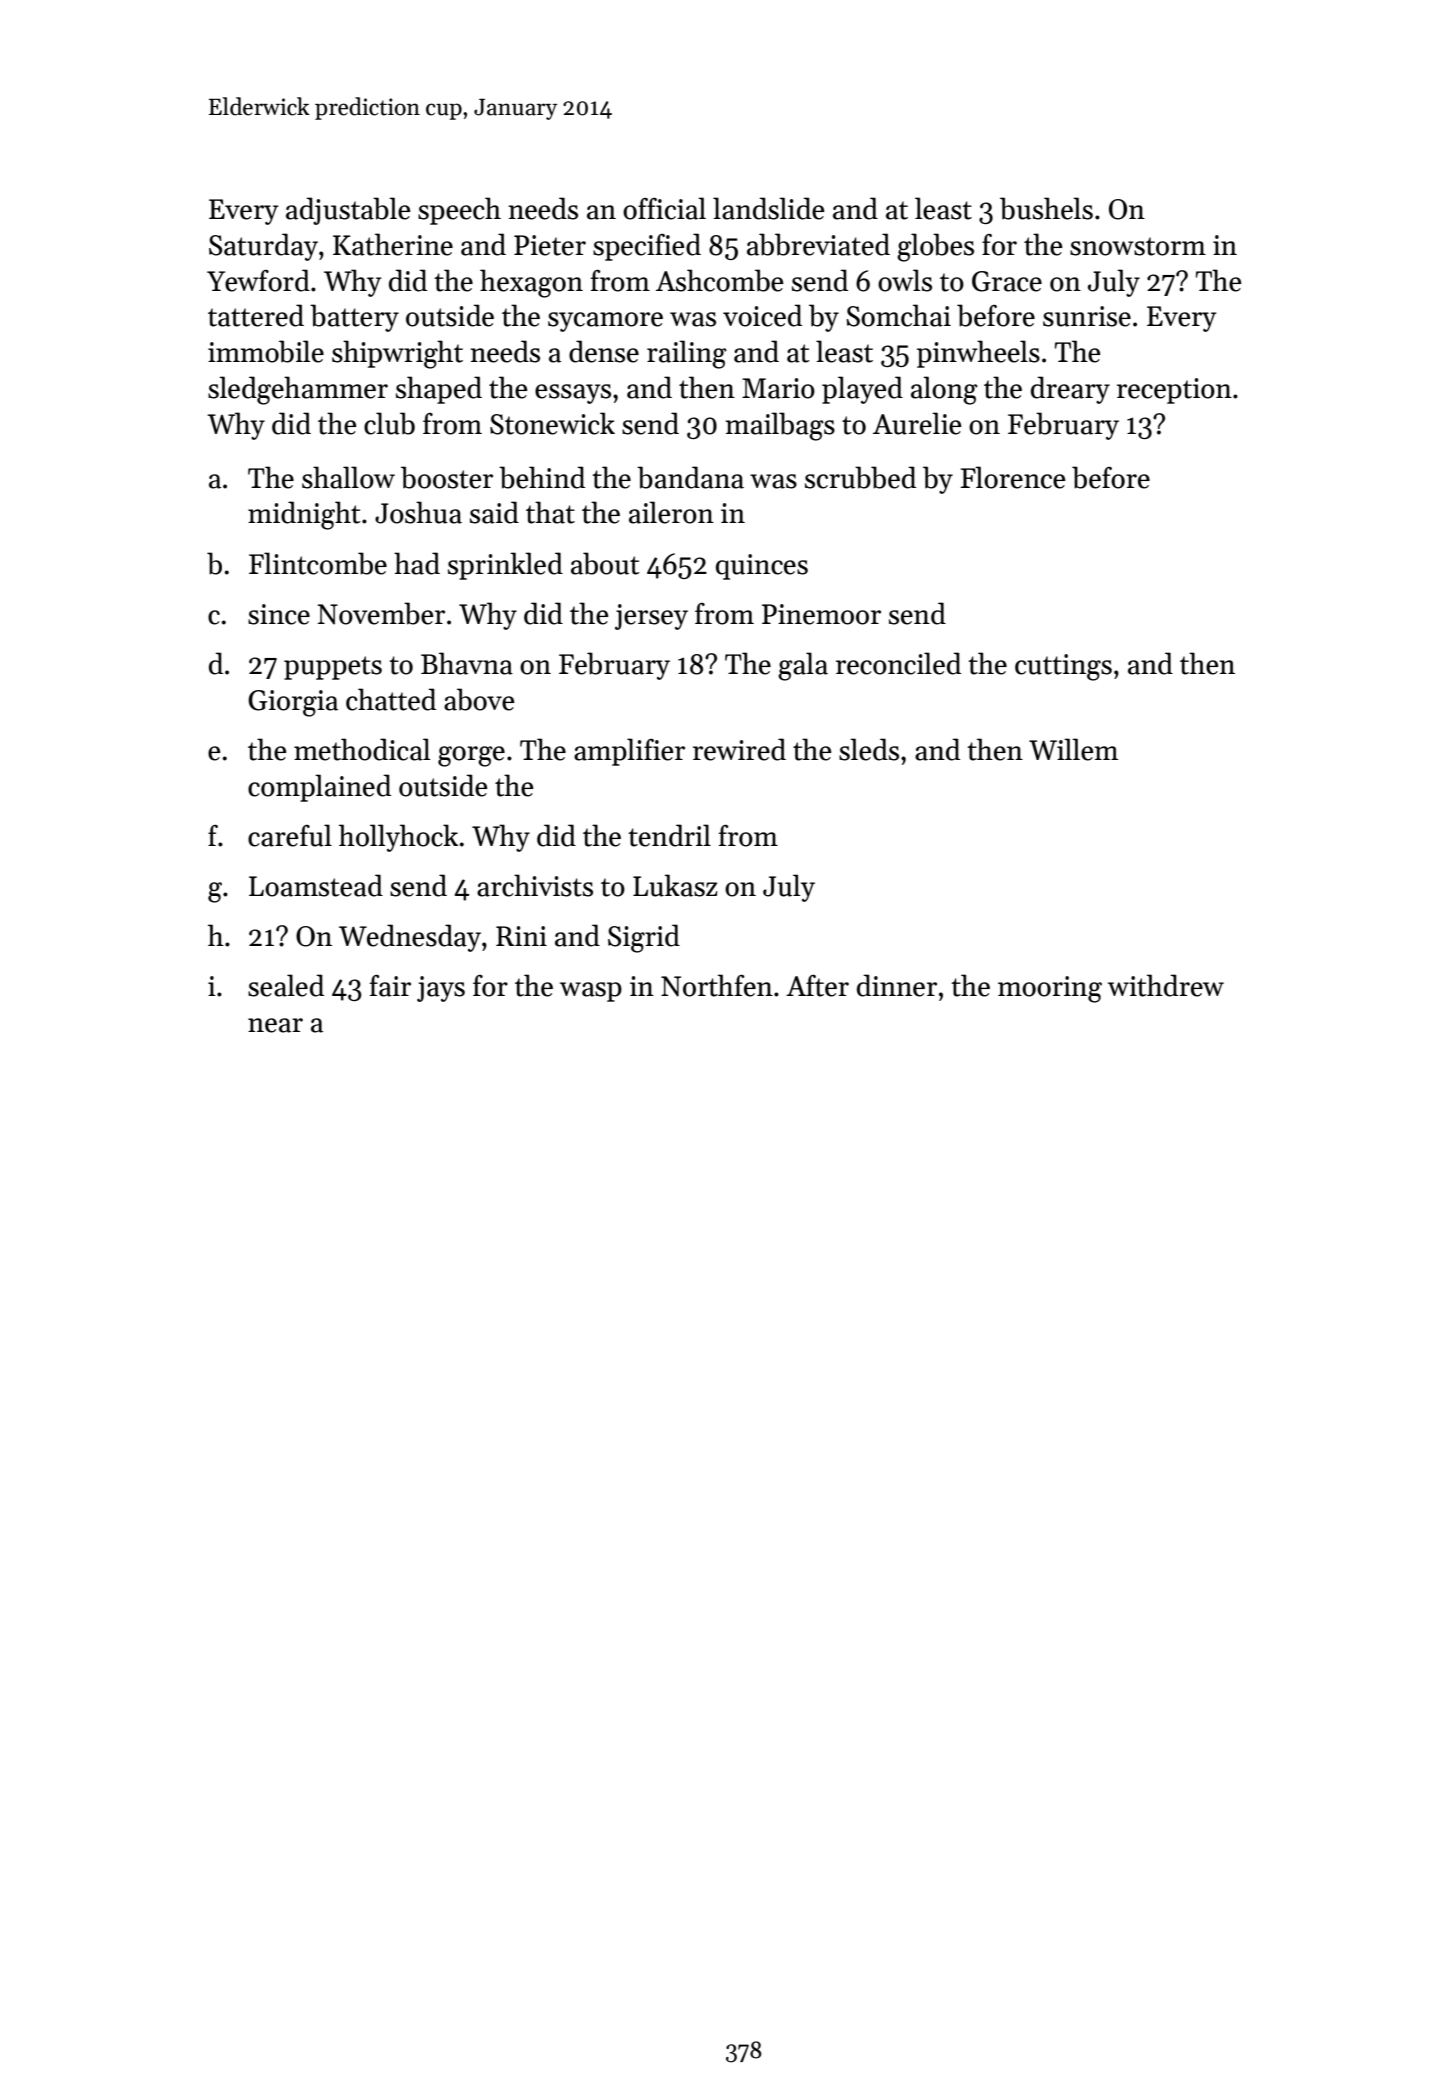 The width and height of the screenshot is (1450, 2100). Describe the element at coordinates (1174, 391) in the screenshot. I see `reception` at that location.
